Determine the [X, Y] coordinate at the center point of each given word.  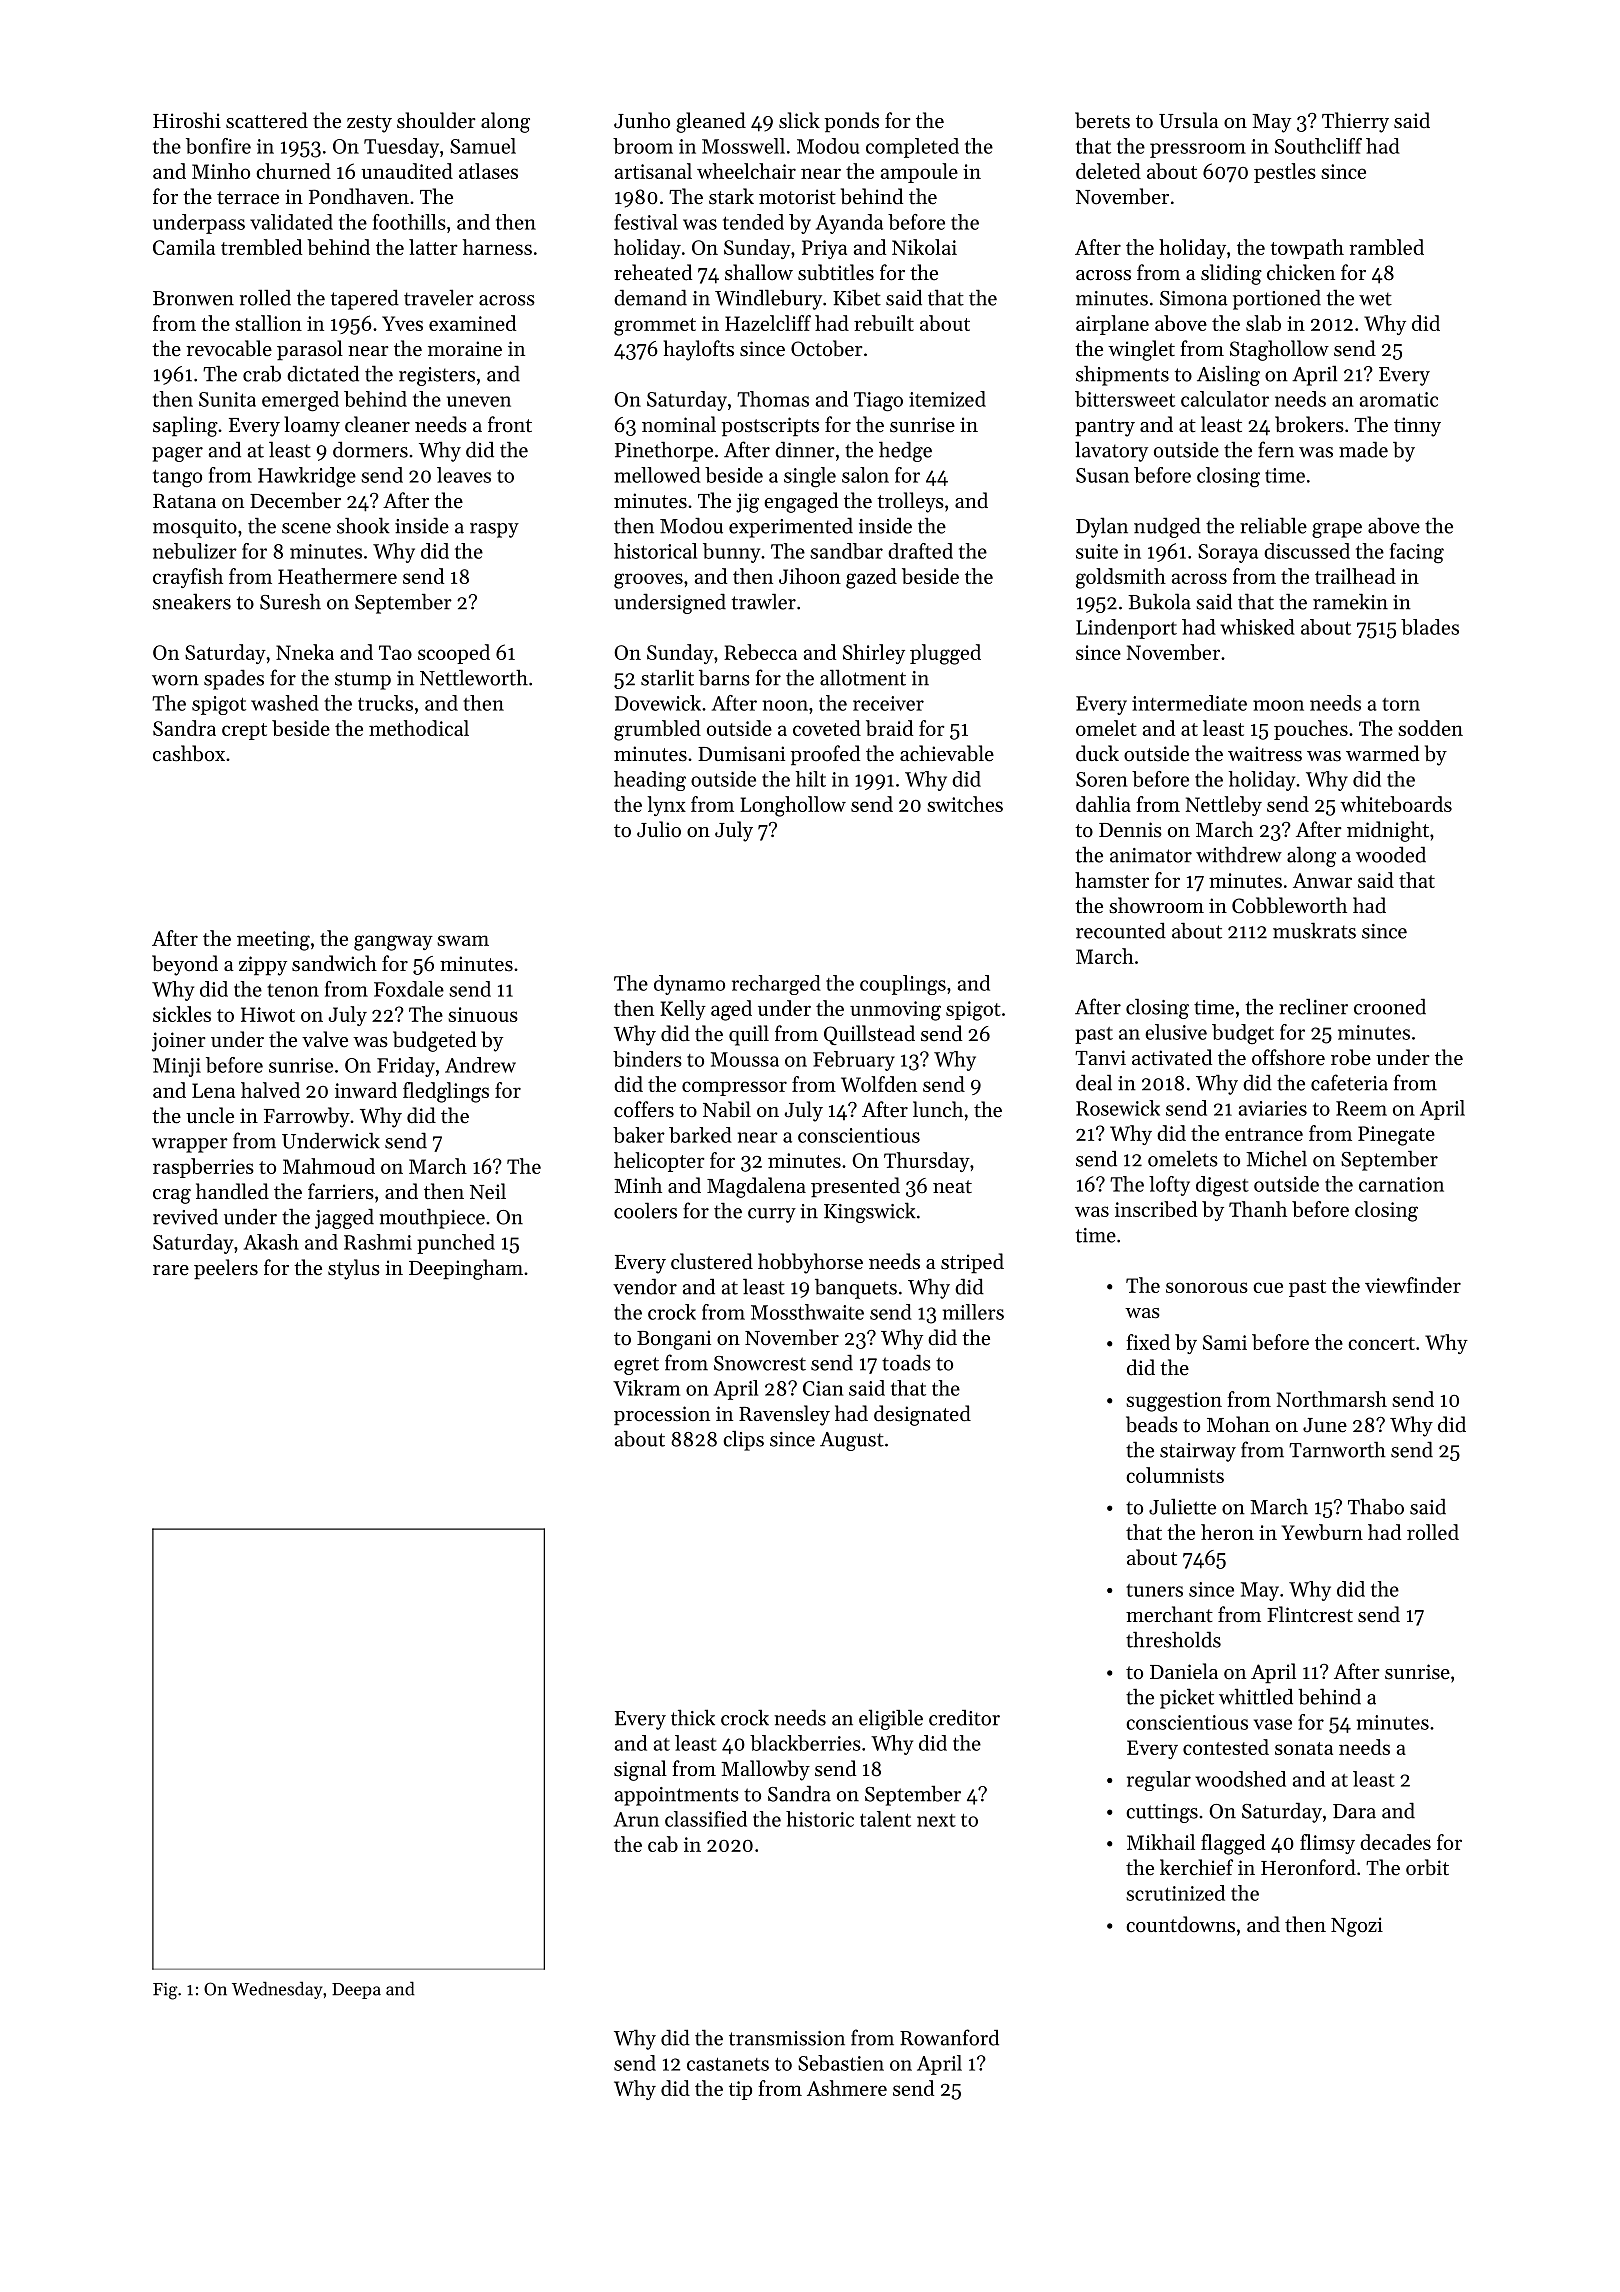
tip [740, 2090]
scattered [267, 120]
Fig [165, 1991]
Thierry [1355, 122]
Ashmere [847, 2088]
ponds [851, 122]
